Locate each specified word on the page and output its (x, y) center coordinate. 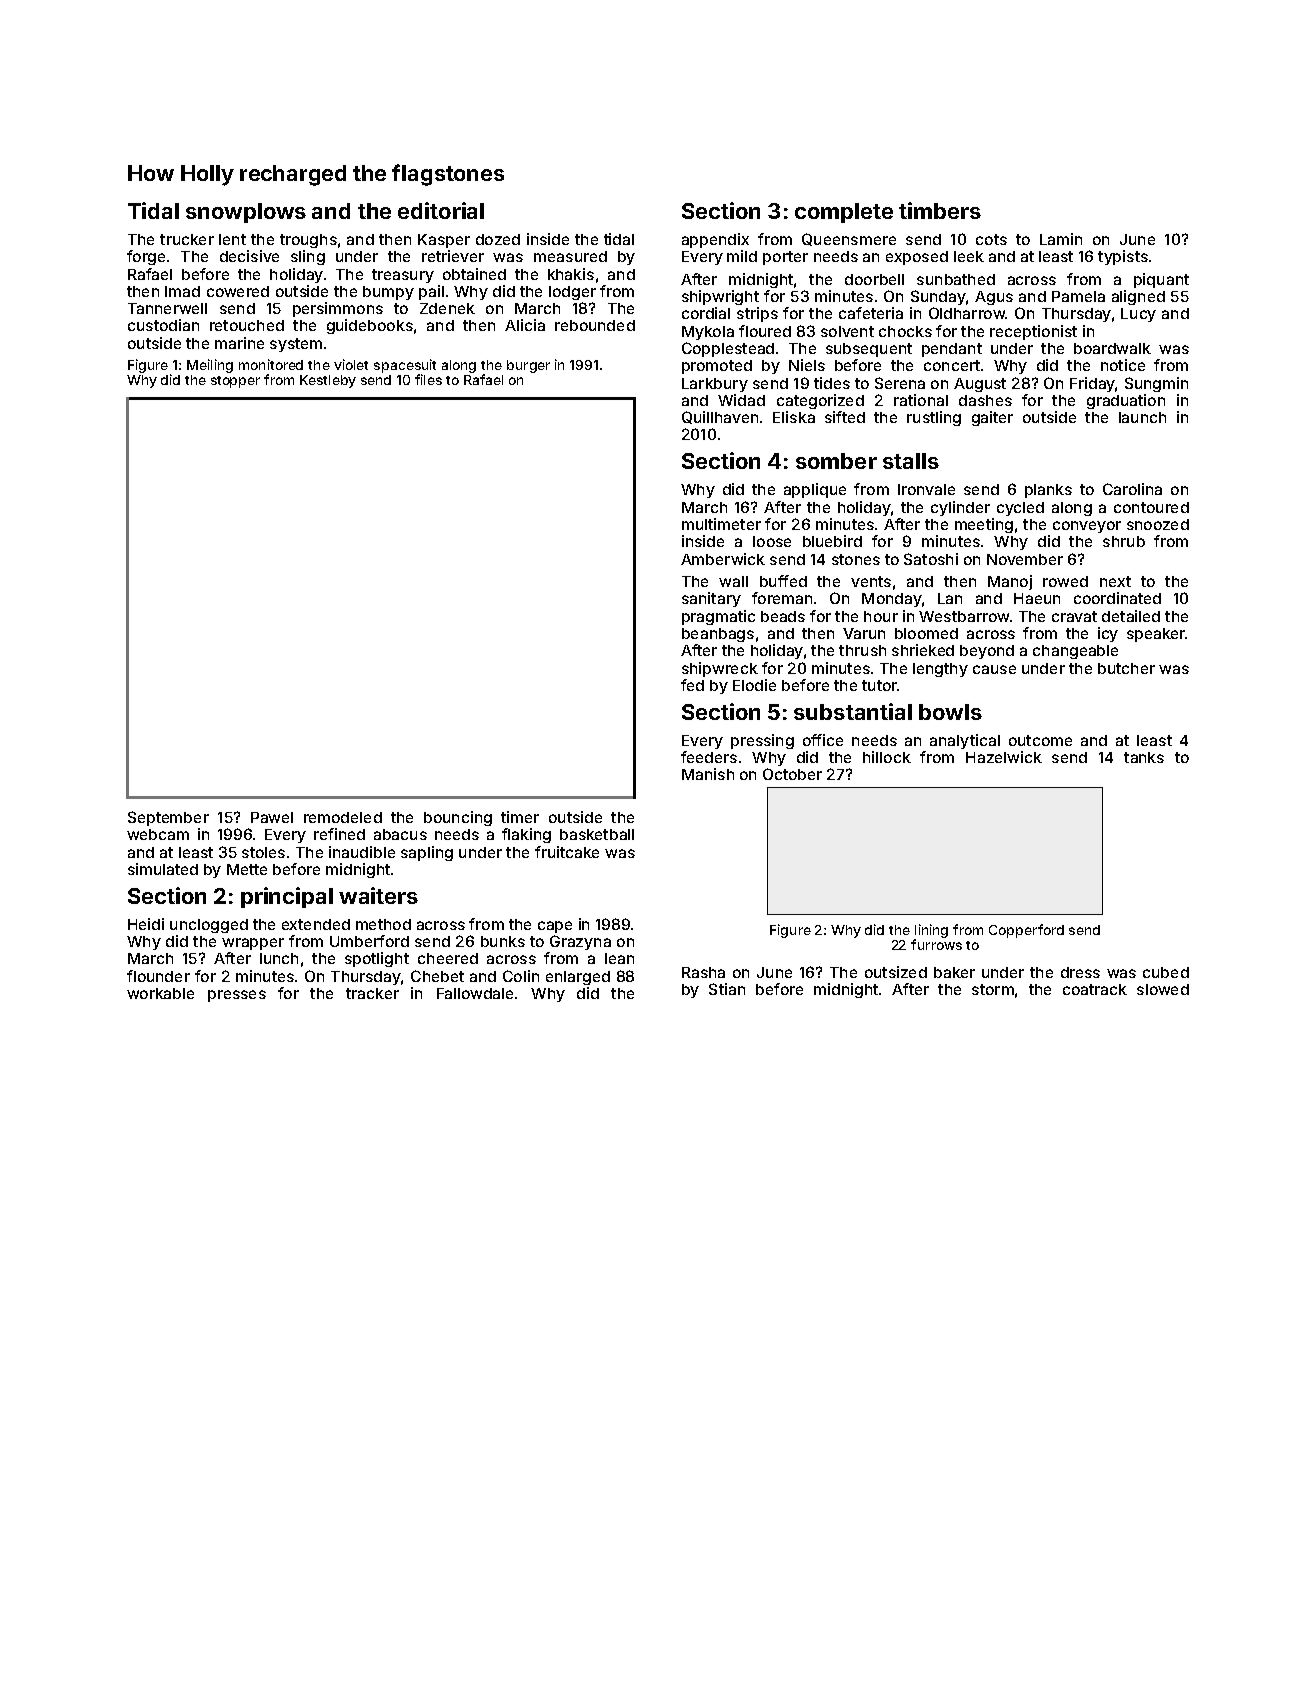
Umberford (369, 941)
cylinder (960, 508)
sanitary (711, 599)
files (428, 379)
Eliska (794, 417)
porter (785, 258)
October (792, 774)
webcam (158, 834)
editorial (441, 210)
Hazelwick (1004, 757)
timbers (940, 210)
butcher (1126, 668)
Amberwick (723, 559)
